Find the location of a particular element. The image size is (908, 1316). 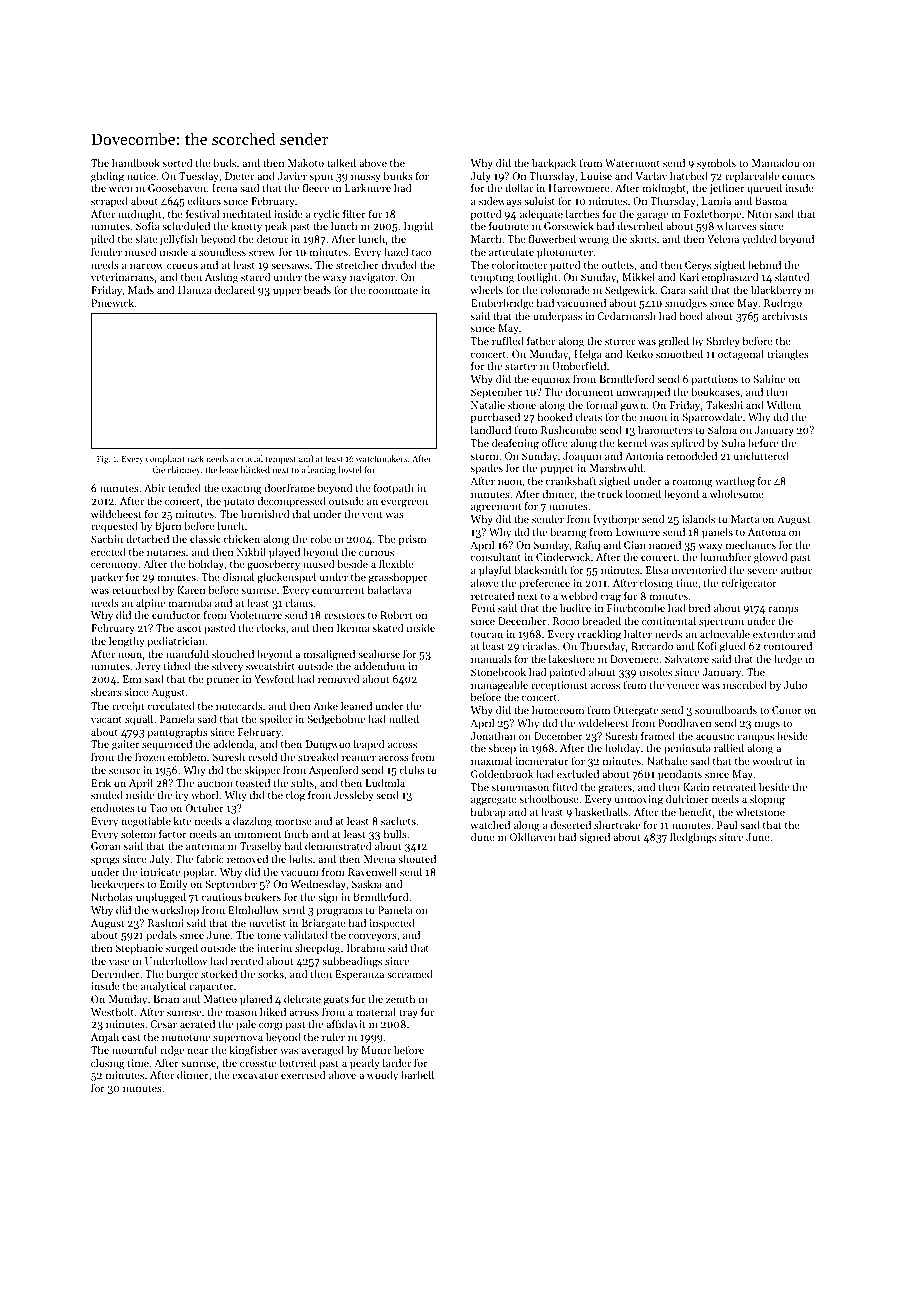

gaiter is located at coordinates (125, 745).
